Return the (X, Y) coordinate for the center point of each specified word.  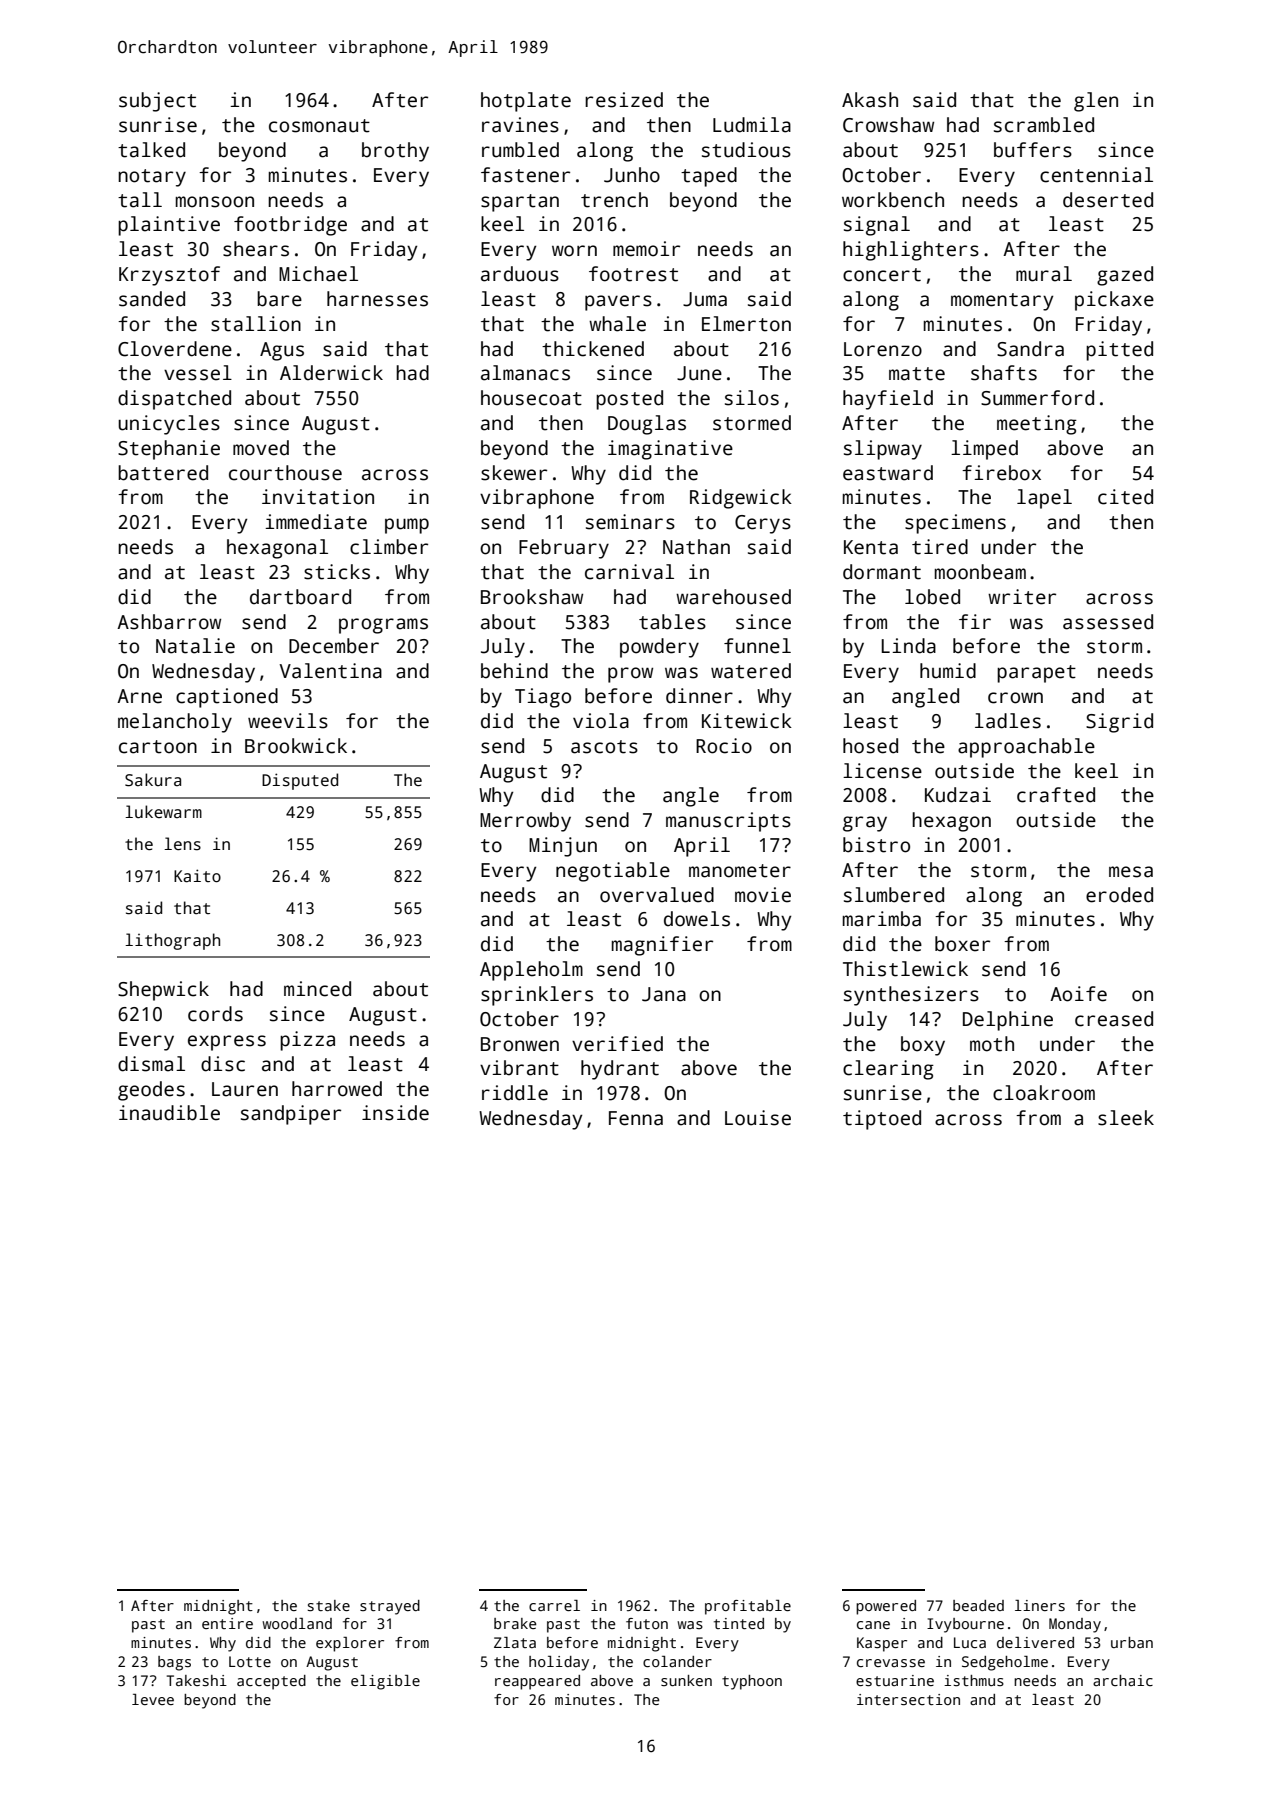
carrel (554, 1605)
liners (1040, 1605)
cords (215, 1014)
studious (746, 150)
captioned (227, 698)
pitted (1119, 351)
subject (157, 102)
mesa (1131, 872)
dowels (697, 919)
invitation (318, 497)
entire (227, 1623)
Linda (909, 646)
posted (629, 400)
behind (514, 671)
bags (174, 1663)
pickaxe (1114, 301)
